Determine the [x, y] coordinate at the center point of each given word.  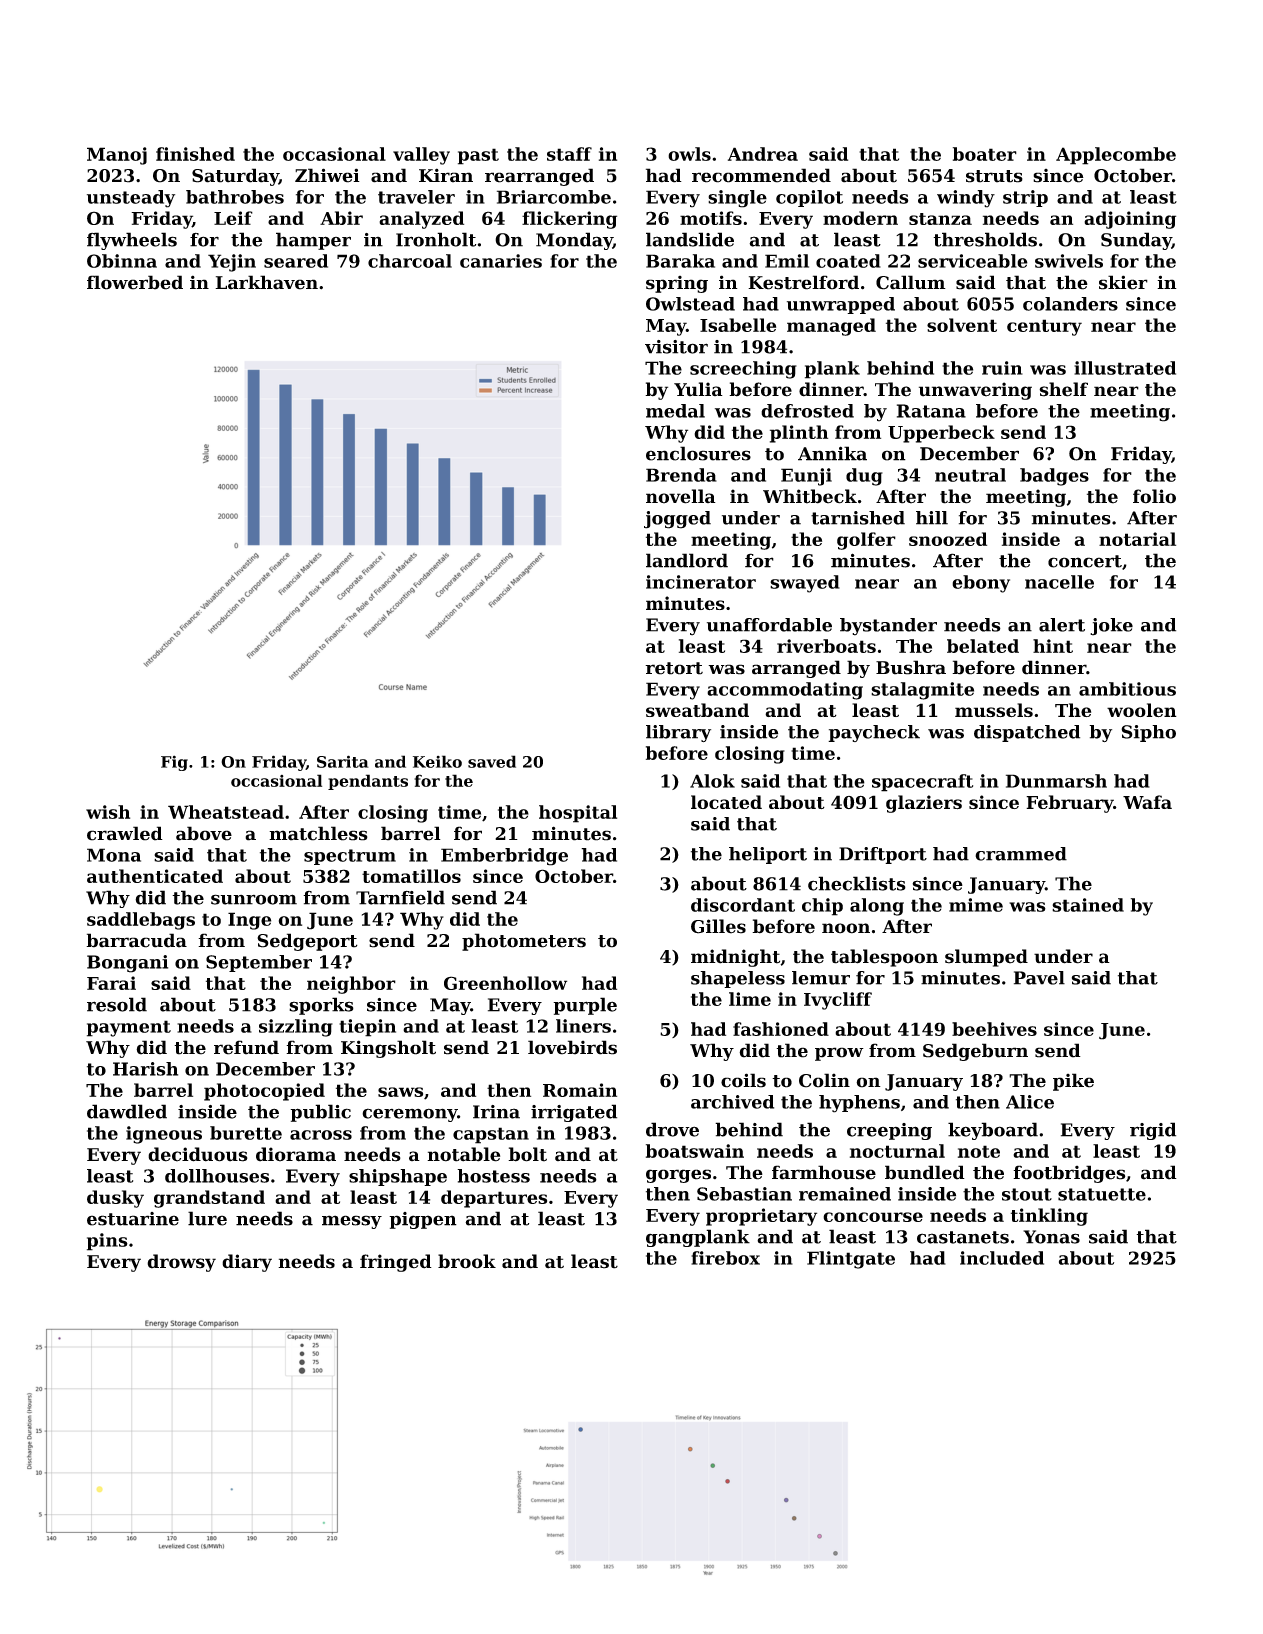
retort [674, 668]
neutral [970, 475]
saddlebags [141, 921]
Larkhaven [266, 282]
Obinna [122, 261]
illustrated [1125, 368]
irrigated [574, 1113]
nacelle [1059, 582]
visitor [676, 347]
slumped [986, 958]
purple [585, 1006]
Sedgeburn [975, 1052]
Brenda [681, 475]
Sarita [343, 761]
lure [207, 1218]
